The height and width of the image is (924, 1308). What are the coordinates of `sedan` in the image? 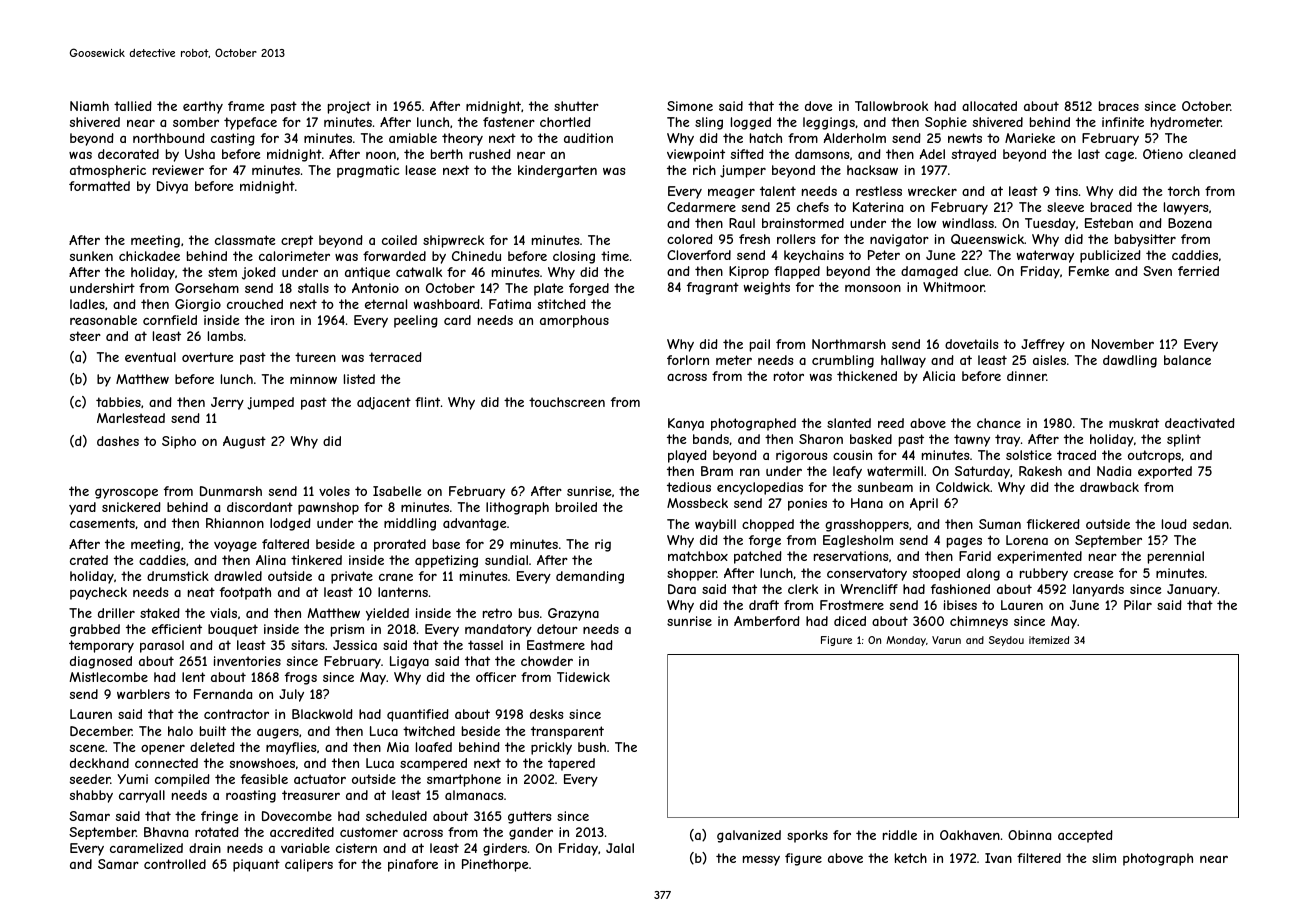 It's located at (1211, 524).
